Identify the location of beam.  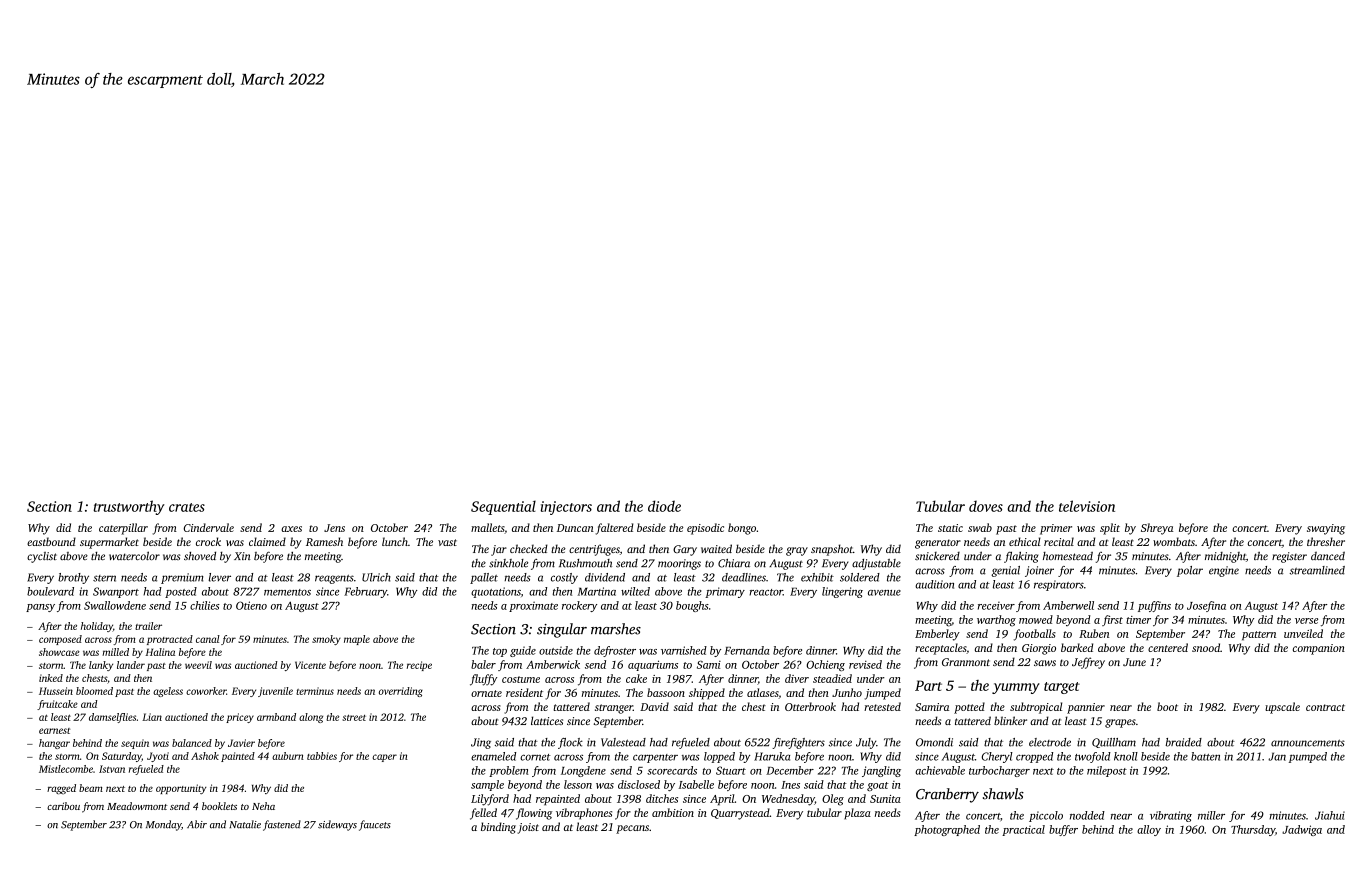
(91, 788).
